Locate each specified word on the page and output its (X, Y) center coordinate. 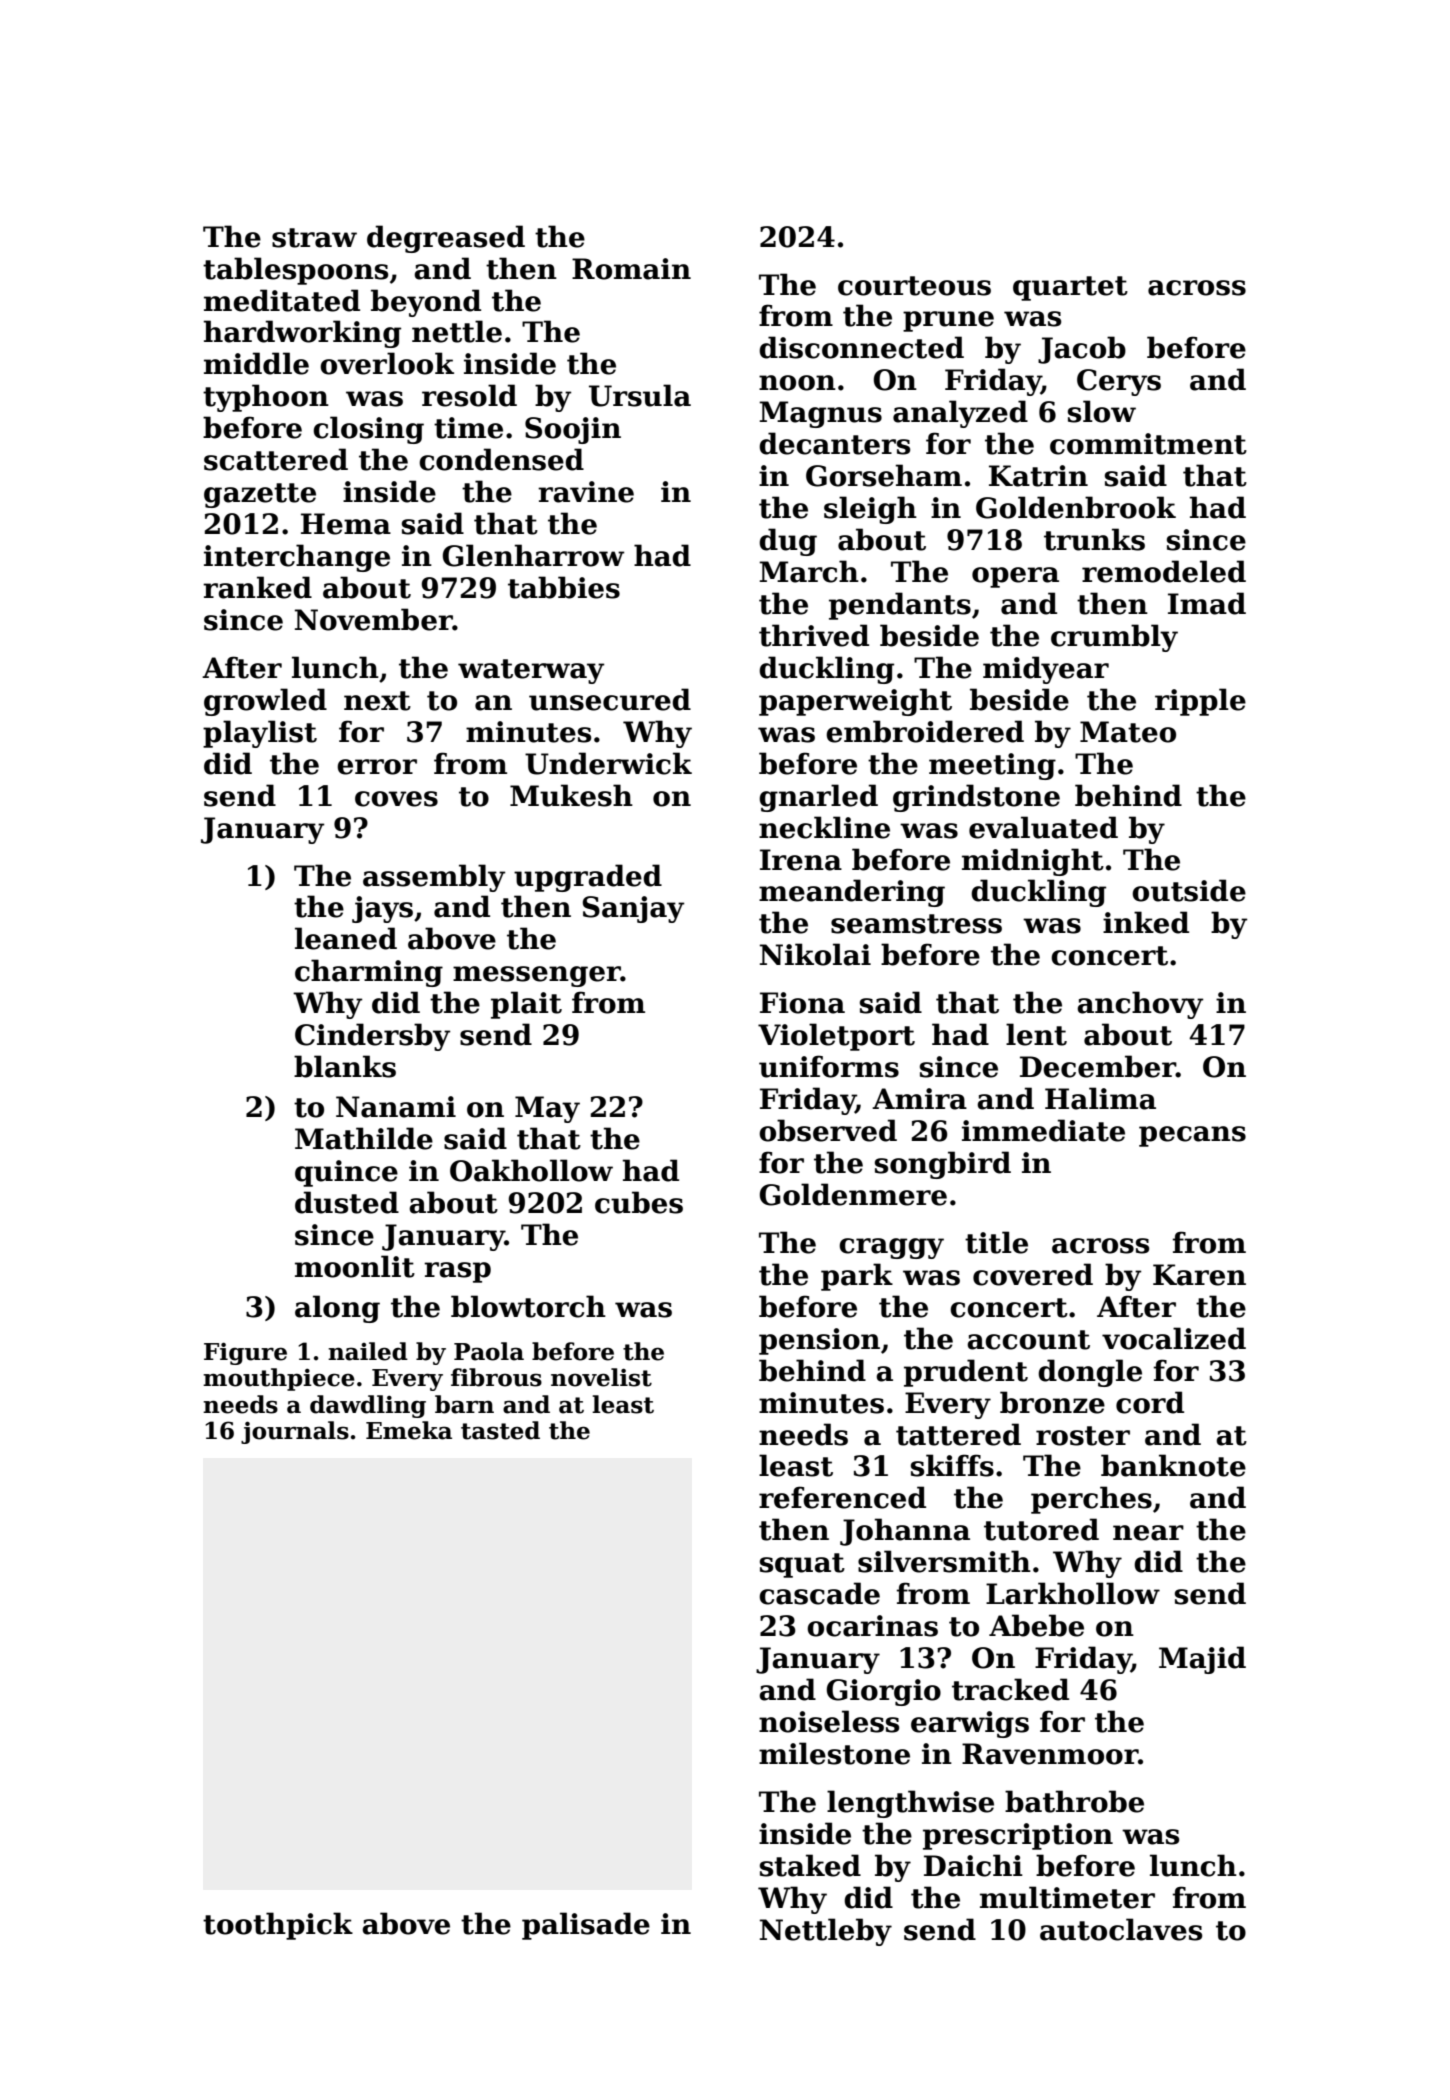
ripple (1200, 702)
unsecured (610, 699)
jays (382, 909)
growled (265, 702)
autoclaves (1121, 1929)
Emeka (409, 1430)
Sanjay (633, 909)
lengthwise (910, 1804)
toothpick (278, 1926)
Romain (631, 269)
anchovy (1140, 1005)
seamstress (916, 924)
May (547, 1109)
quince (346, 1173)
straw (314, 238)
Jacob (1082, 350)
